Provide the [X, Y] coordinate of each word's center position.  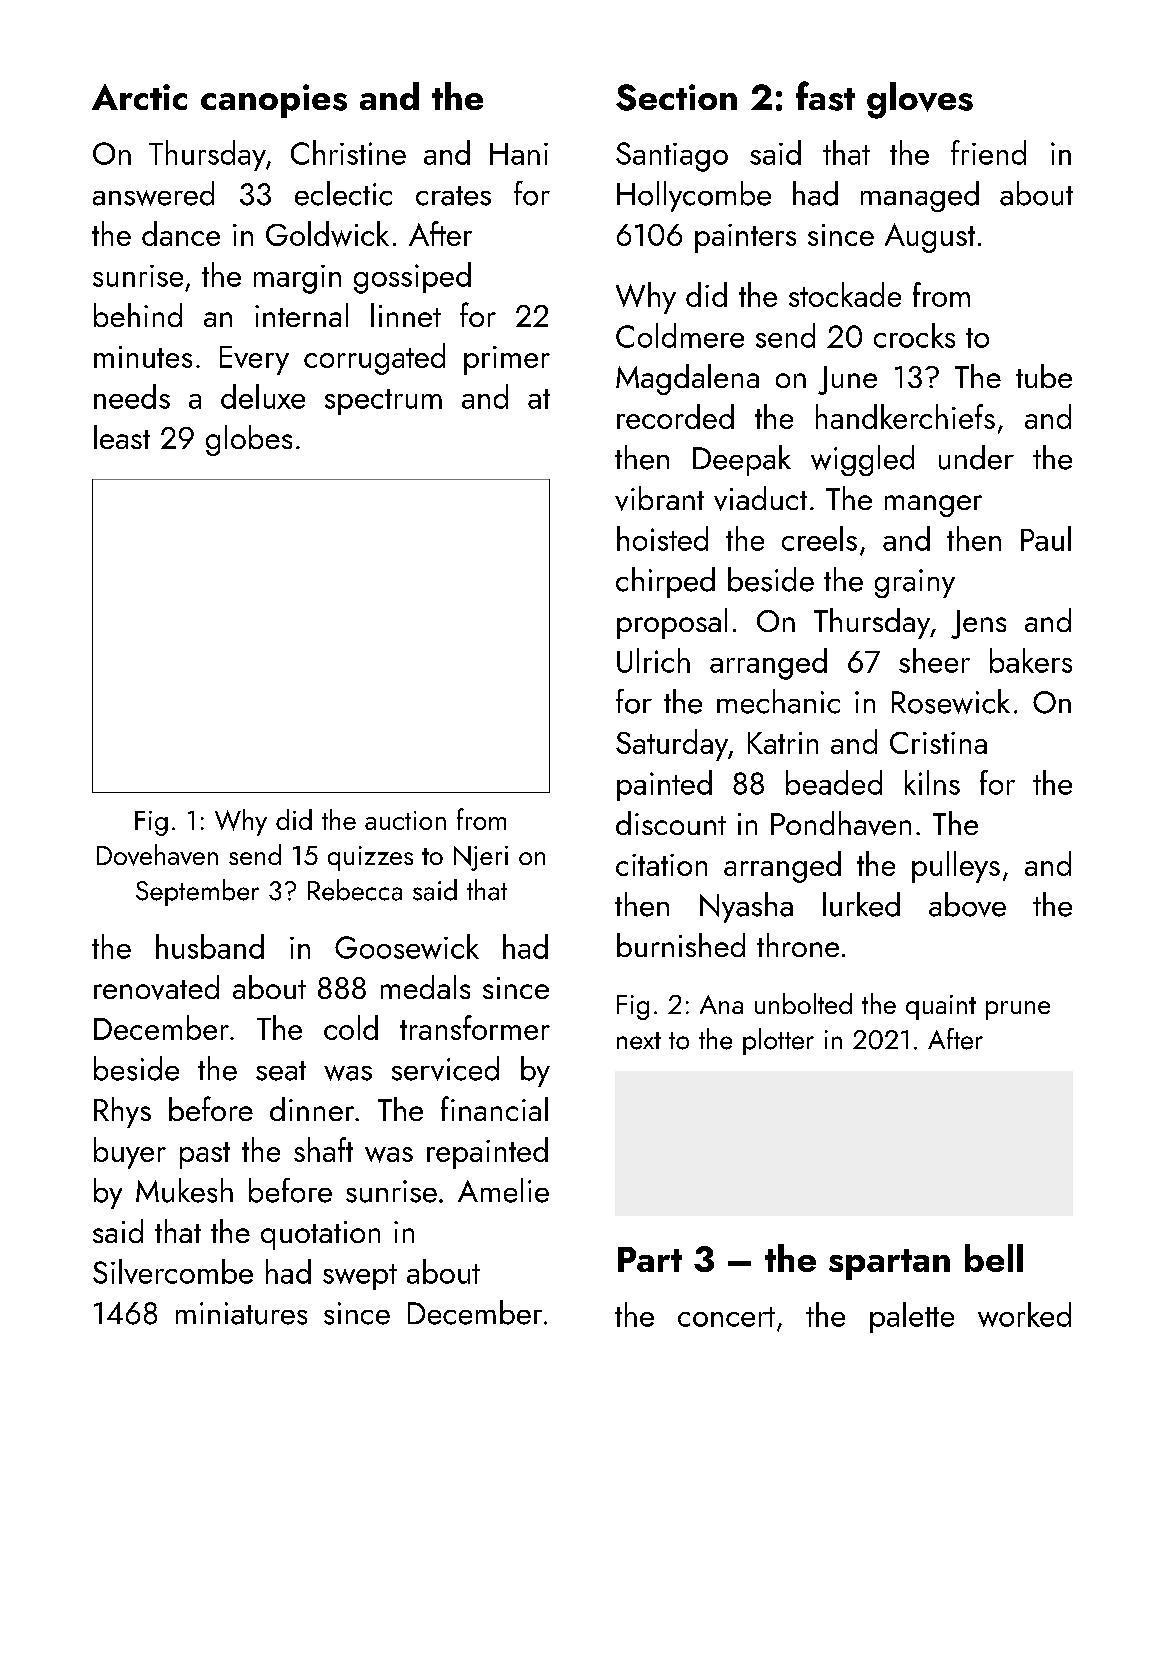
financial [494, 1108]
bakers [1031, 660]
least [122, 437]
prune [1018, 1010]
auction [405, 820]
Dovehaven [157, 855]
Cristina [938, 743]
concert [726, 1317]
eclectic [343, 193]
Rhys [122, 1112]
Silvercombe [173, 1271]
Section [676, 97]
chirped [665, 582]
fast [825, 96]
